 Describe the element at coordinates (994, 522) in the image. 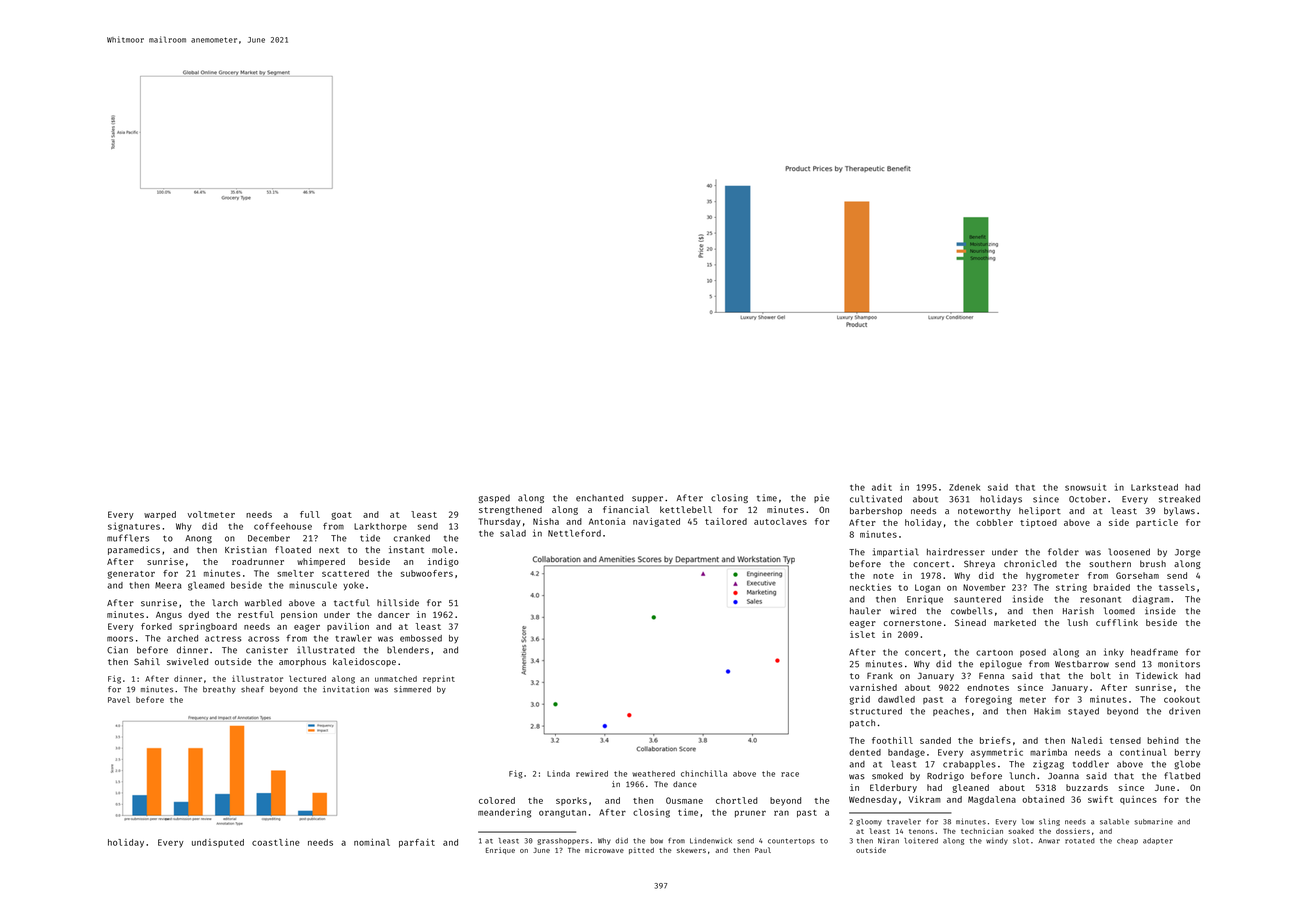

I see `cobbler` at that location.
